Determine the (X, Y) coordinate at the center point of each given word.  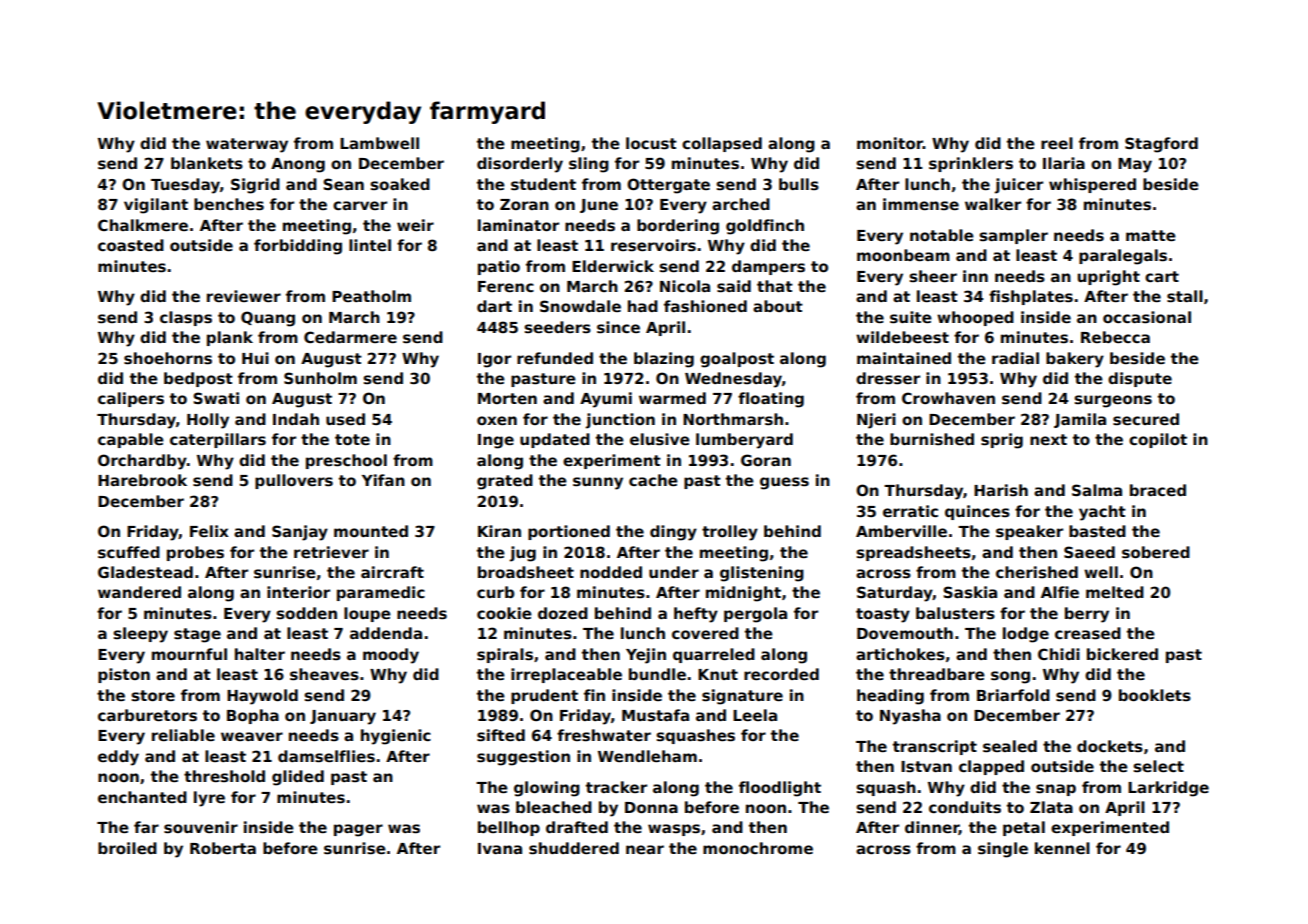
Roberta (223, 848)
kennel (1062, 848)
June (599, 206)
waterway (247, 145)
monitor (890, 143)
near (645, 849)
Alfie (1060, 592)
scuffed (129, 552)
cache (653, 480)
